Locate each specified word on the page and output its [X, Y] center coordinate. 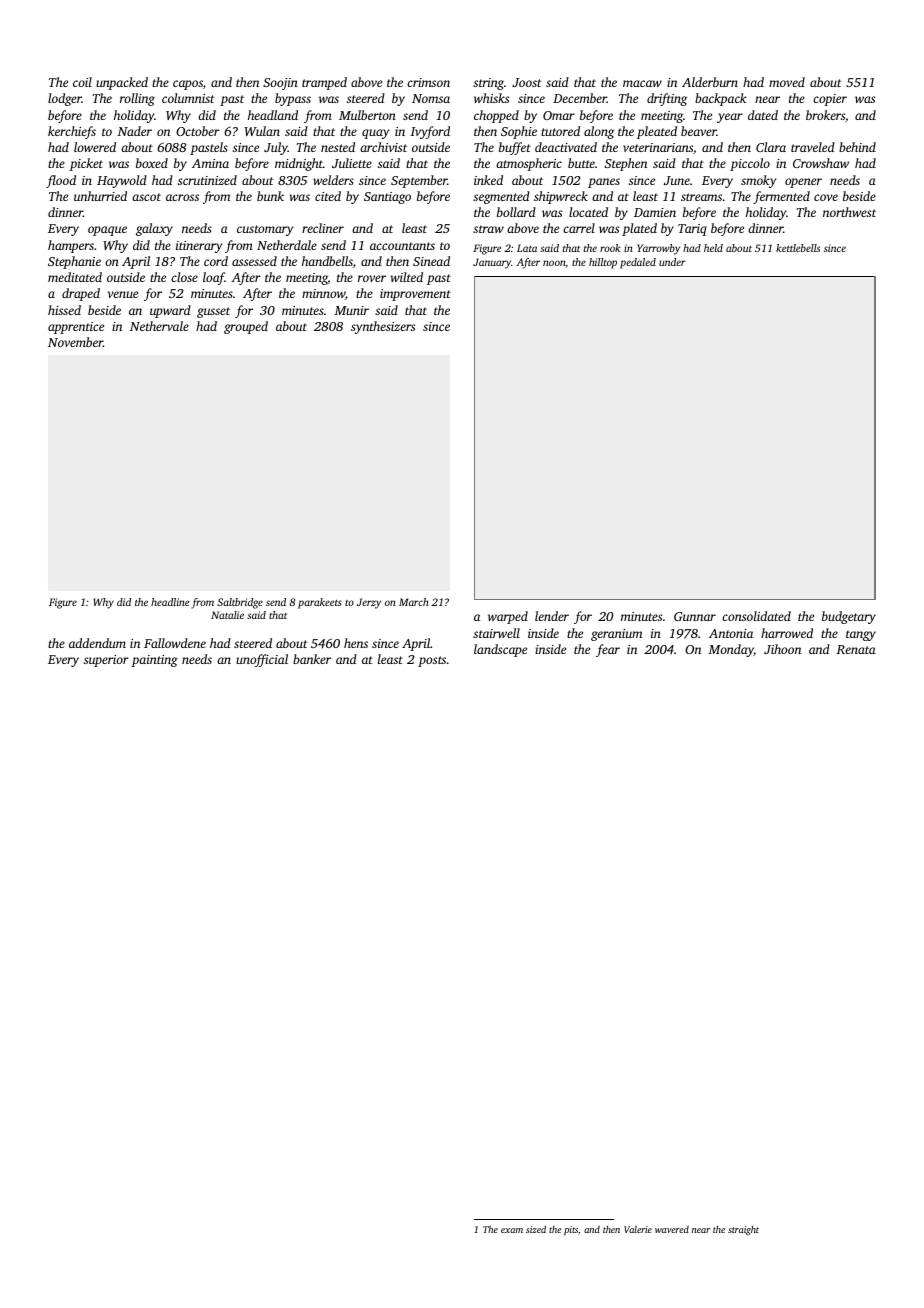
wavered [672, 1229]
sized [536, 1229]
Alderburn [710, 82]
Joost [527, 82]
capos [188, 85]
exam [512, 1230]
